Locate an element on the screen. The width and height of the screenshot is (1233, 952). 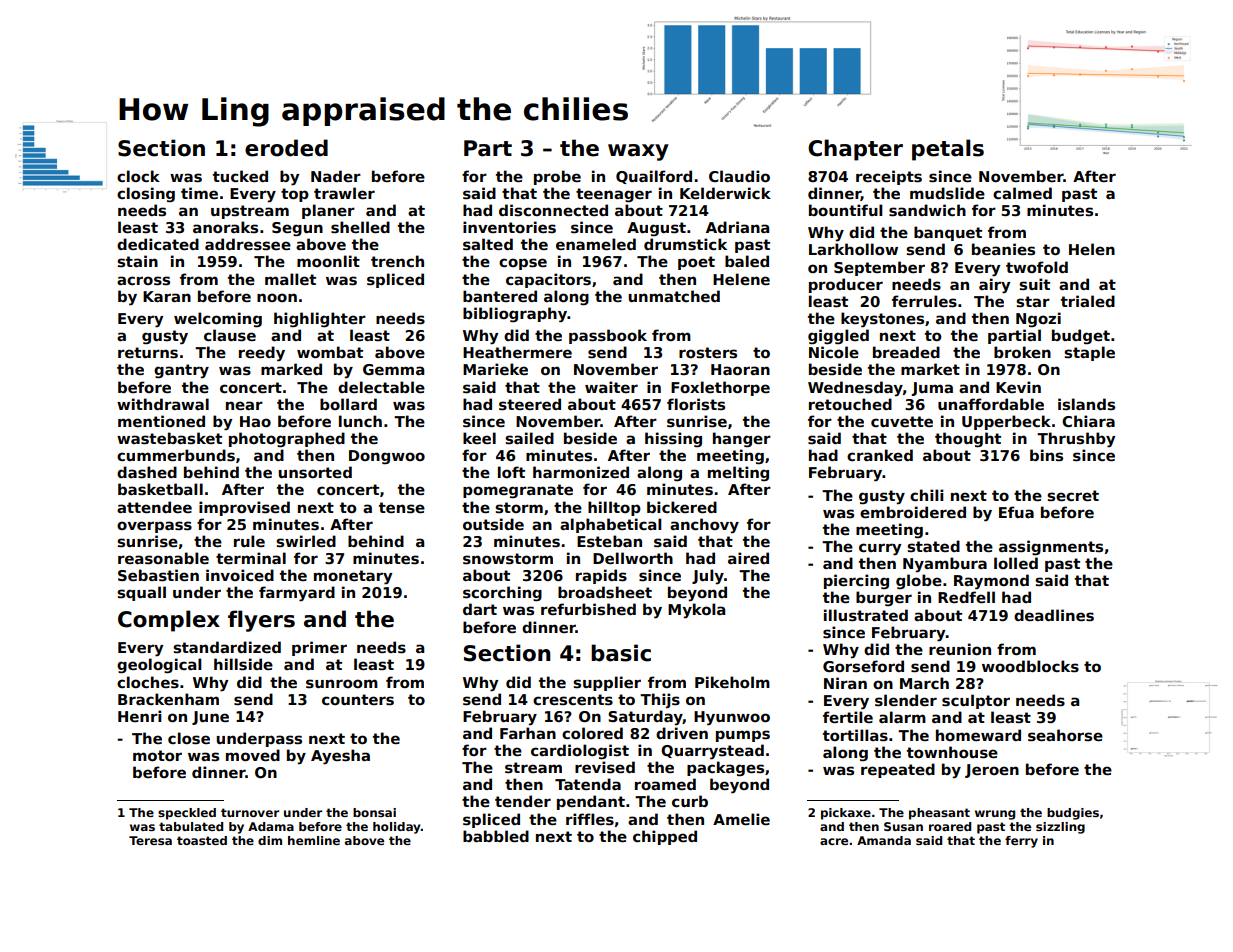
calmed is located at coordinates (1022, 193).
